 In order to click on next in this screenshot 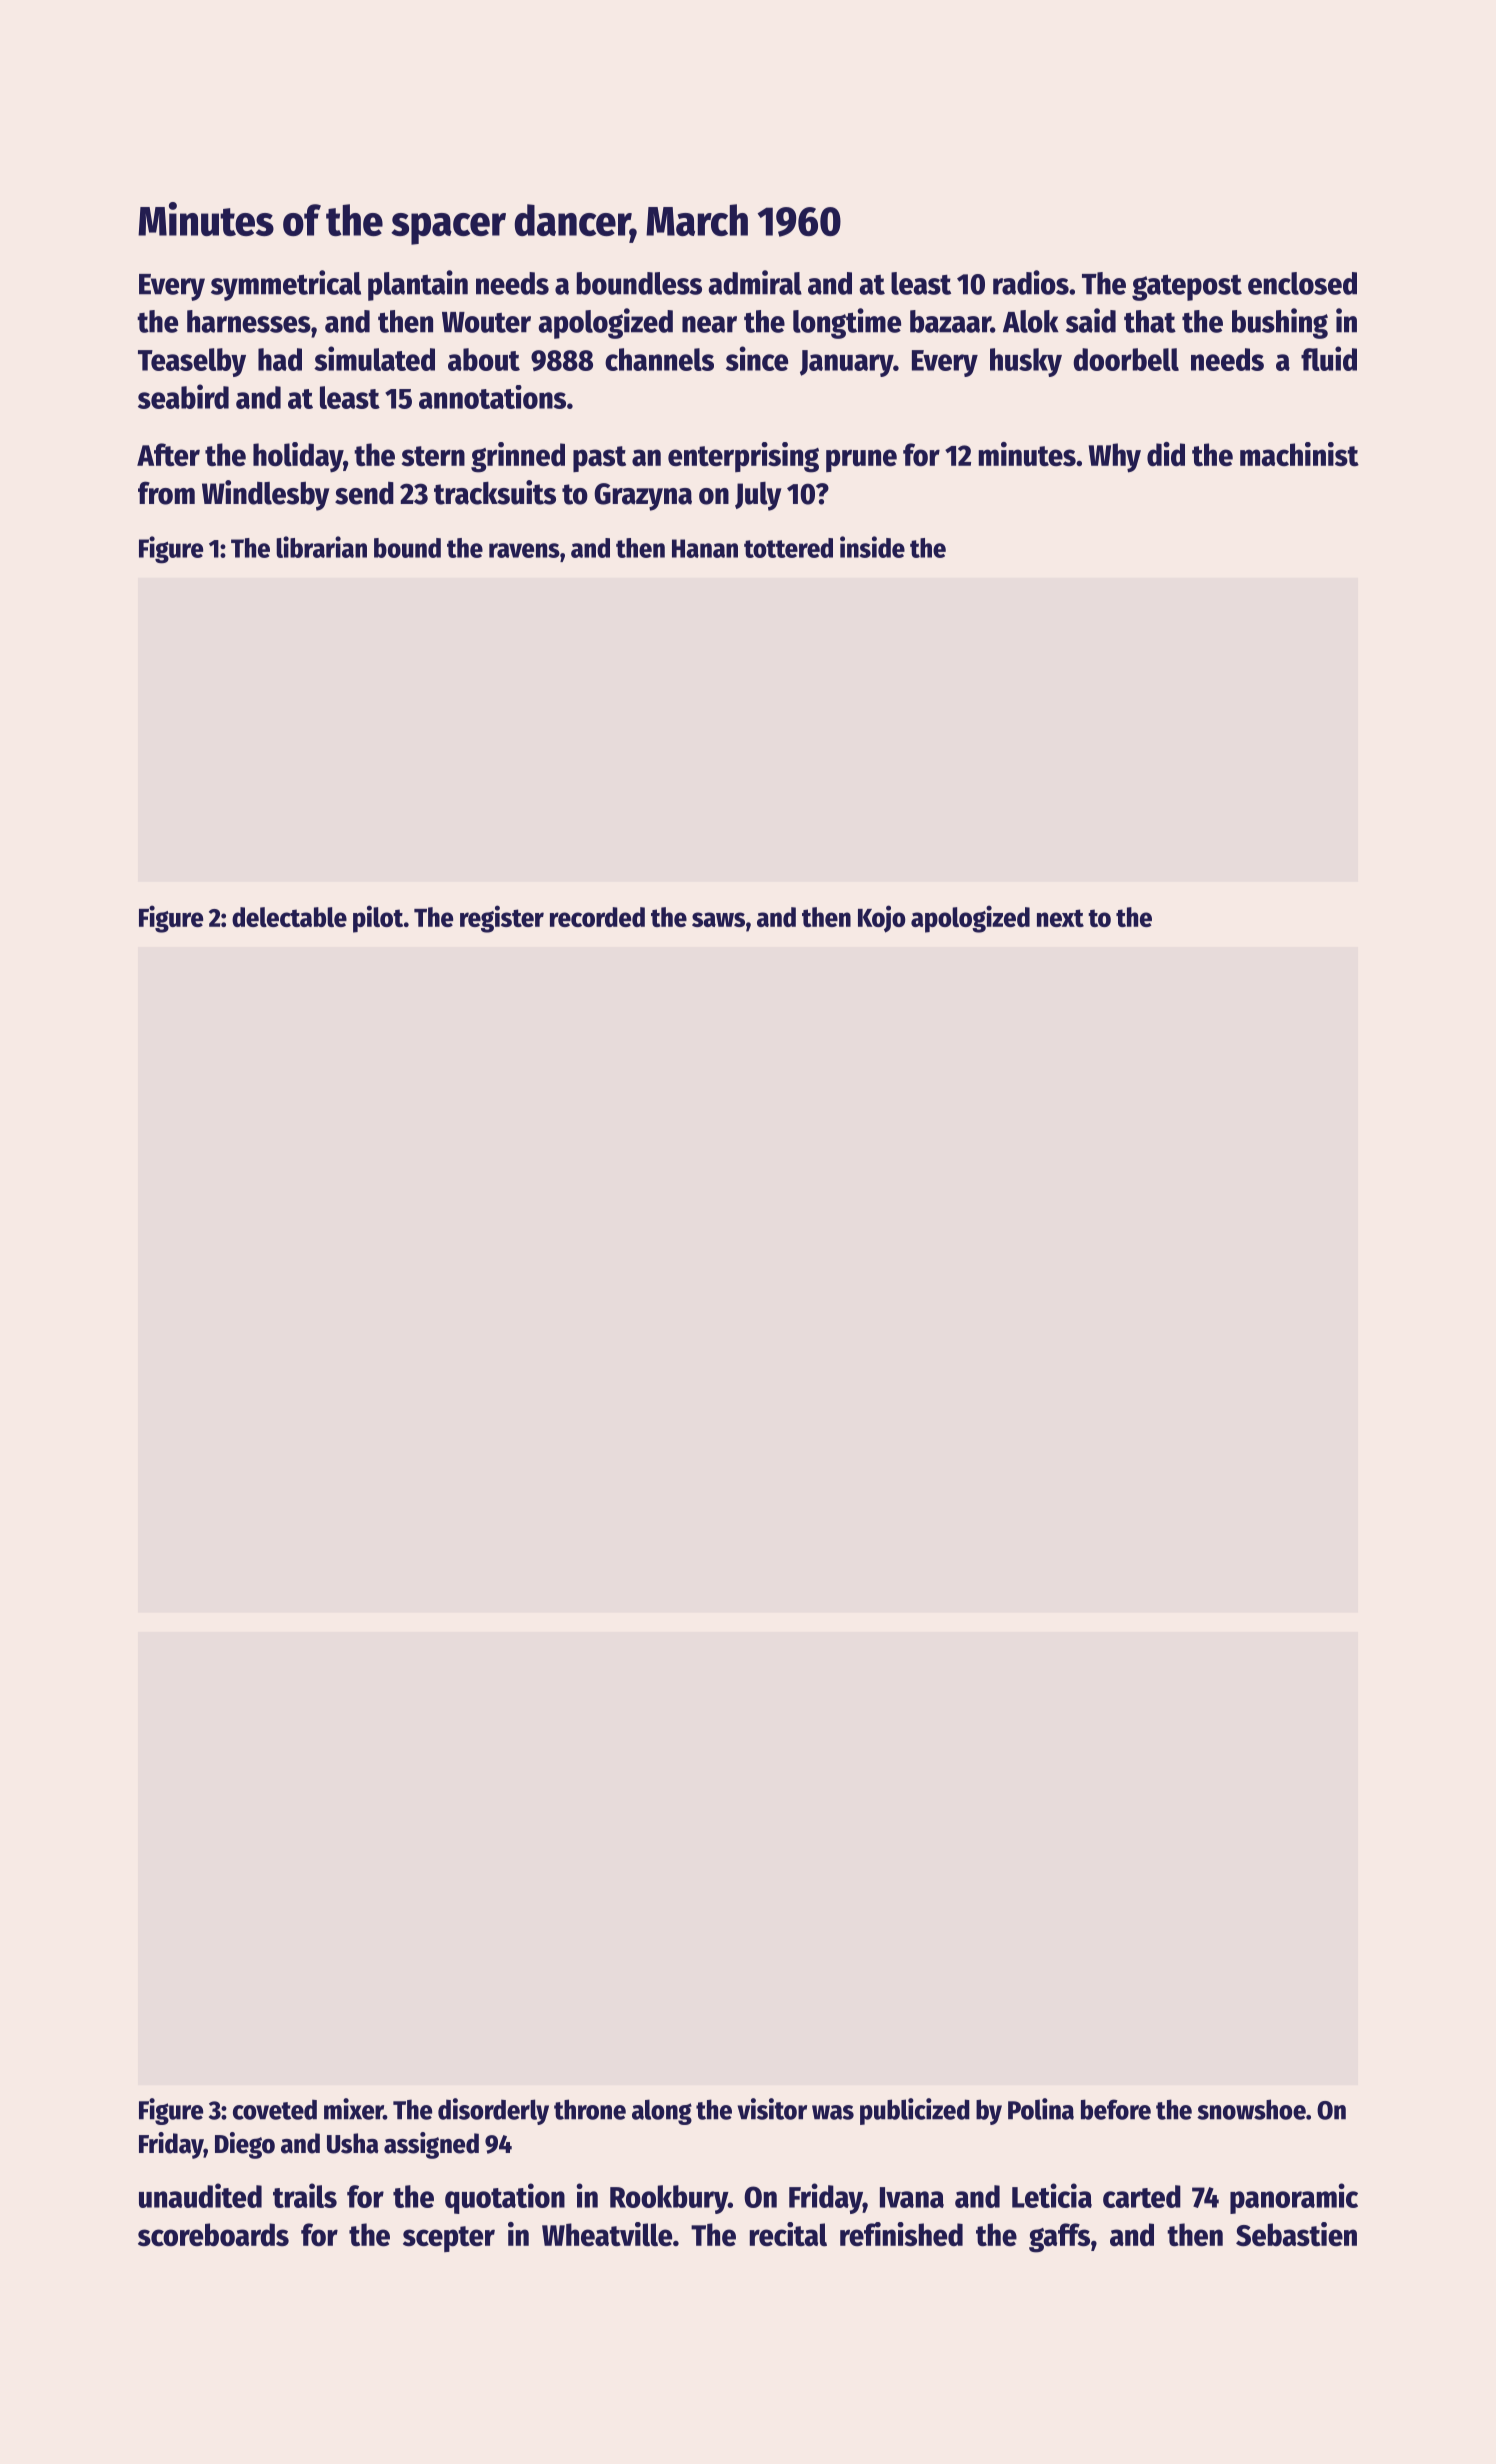, I will do `click(1060, 918)`.
